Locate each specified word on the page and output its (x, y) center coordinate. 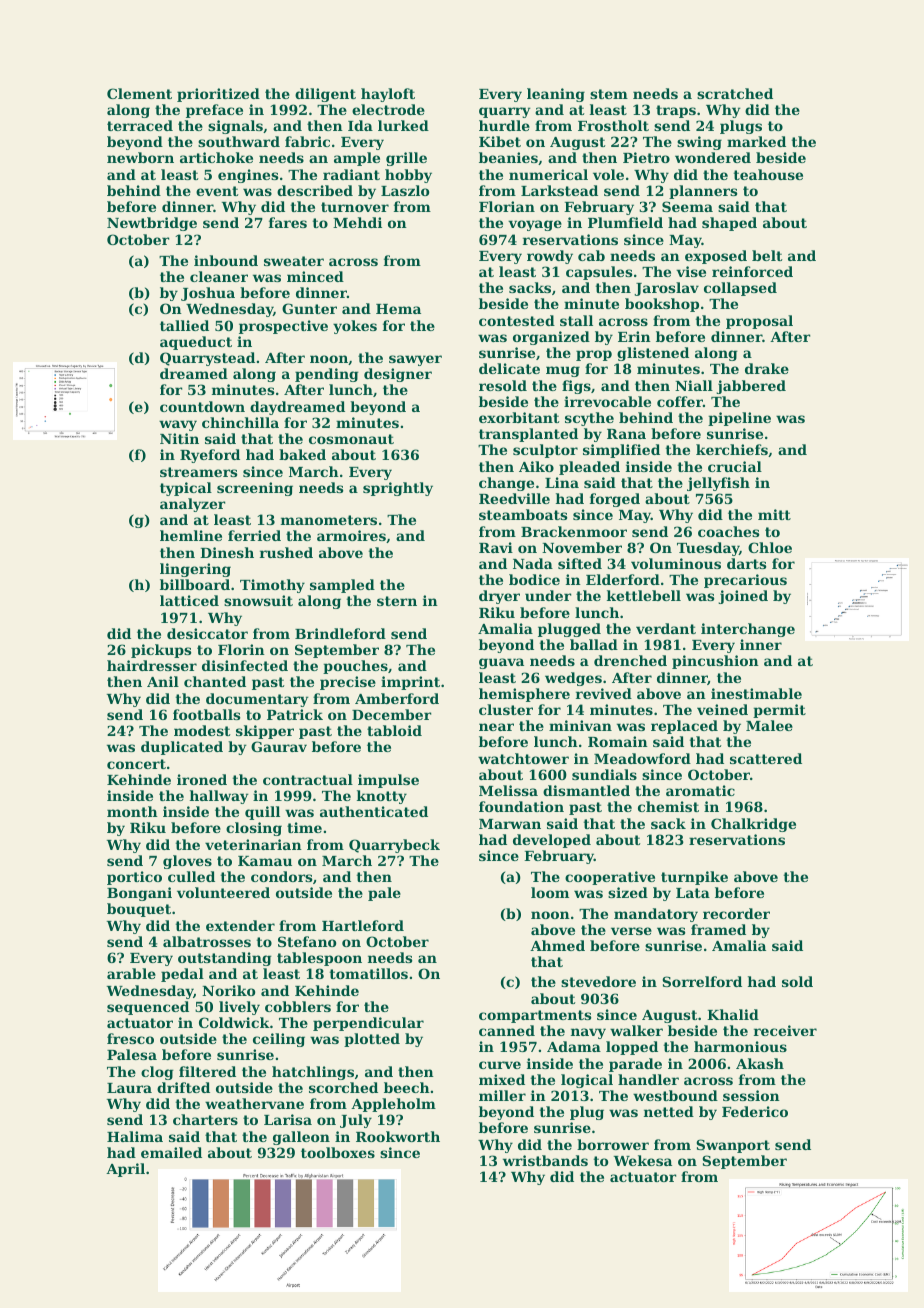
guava (501, 663)
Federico (755, 1111)
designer (398, 375)
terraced (140, 125)
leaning (556, 95)
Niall (694, 385)
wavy (178, 425)
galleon (301, 1138)
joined (743, 597)
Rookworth (398, 1136)
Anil (163, 681)
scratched (735, 93)
